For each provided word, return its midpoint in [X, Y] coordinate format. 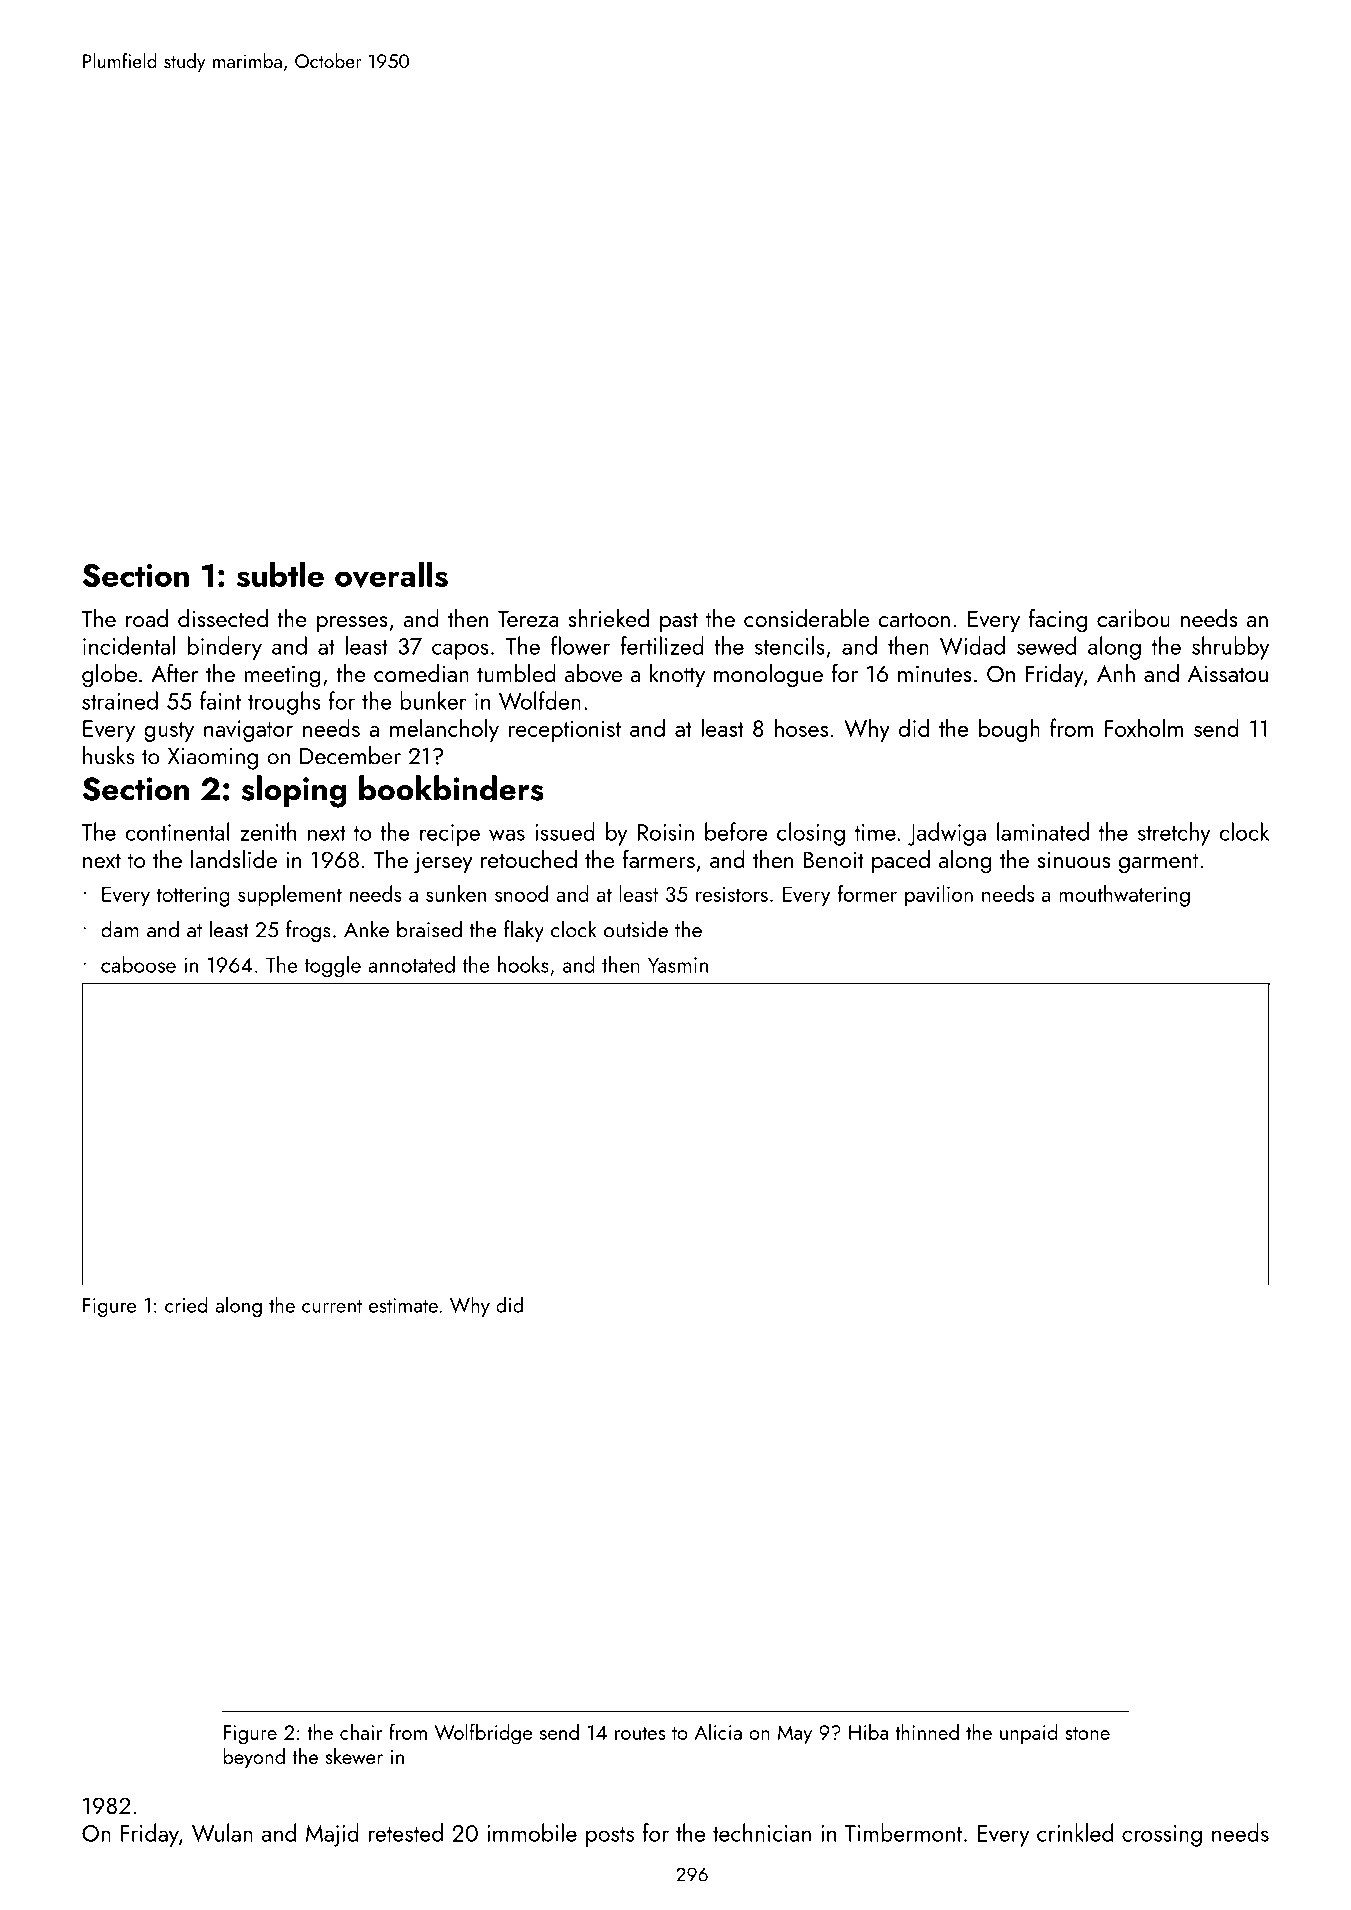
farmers [659, 858]
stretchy [1174, 834]
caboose [138, 964]
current [332, 1306]
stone [1087, 1733]
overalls [391, 575]
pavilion [939, 896]
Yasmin [678, 965]
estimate [403, 1305]
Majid [332, 1835]
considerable [806, 618]
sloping [294, 791]
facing [1058, 620]
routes [640, 1733]
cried [186, 1304]
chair [361, 1732]
